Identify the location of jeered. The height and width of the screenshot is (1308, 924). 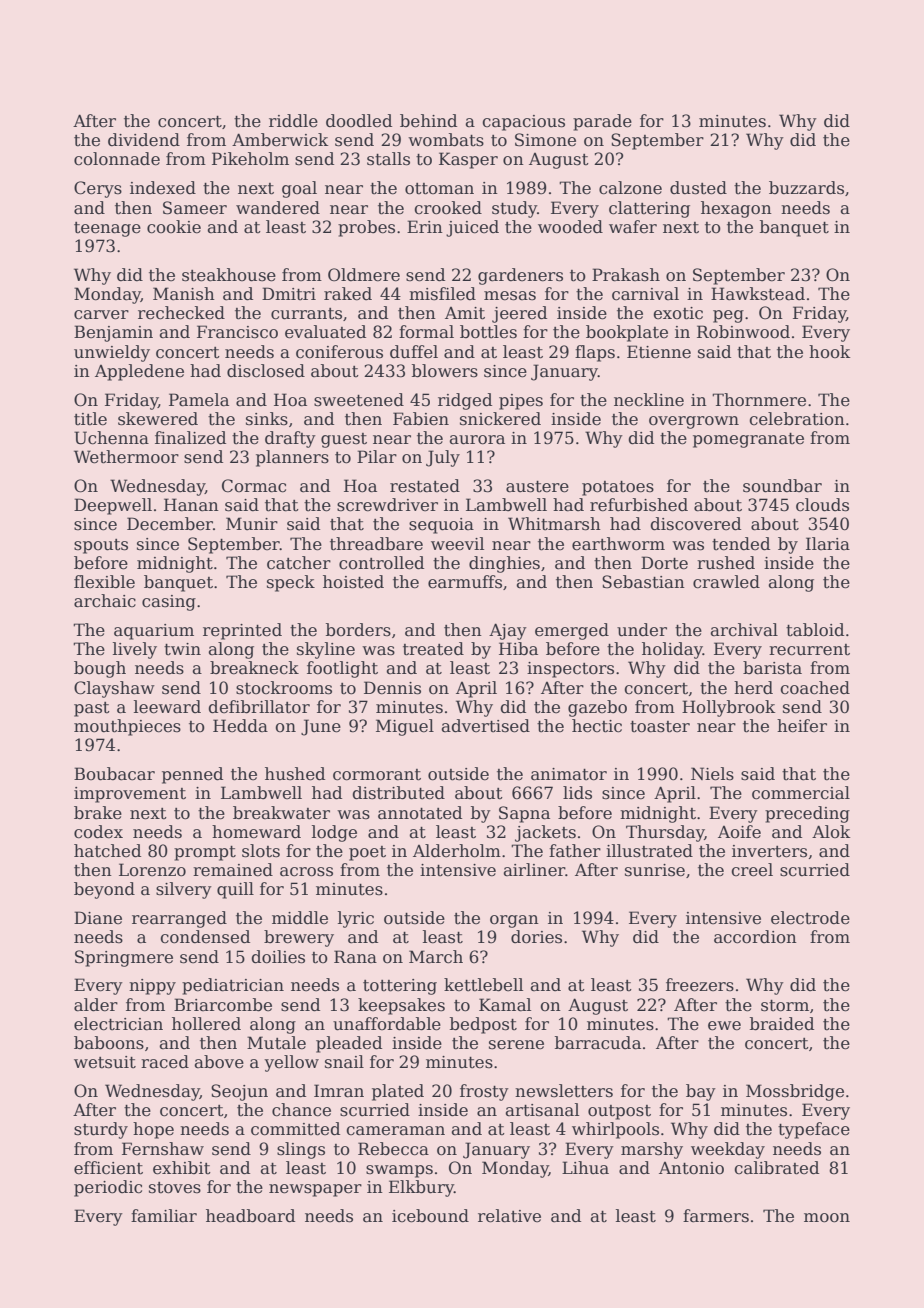
(519, 314).
